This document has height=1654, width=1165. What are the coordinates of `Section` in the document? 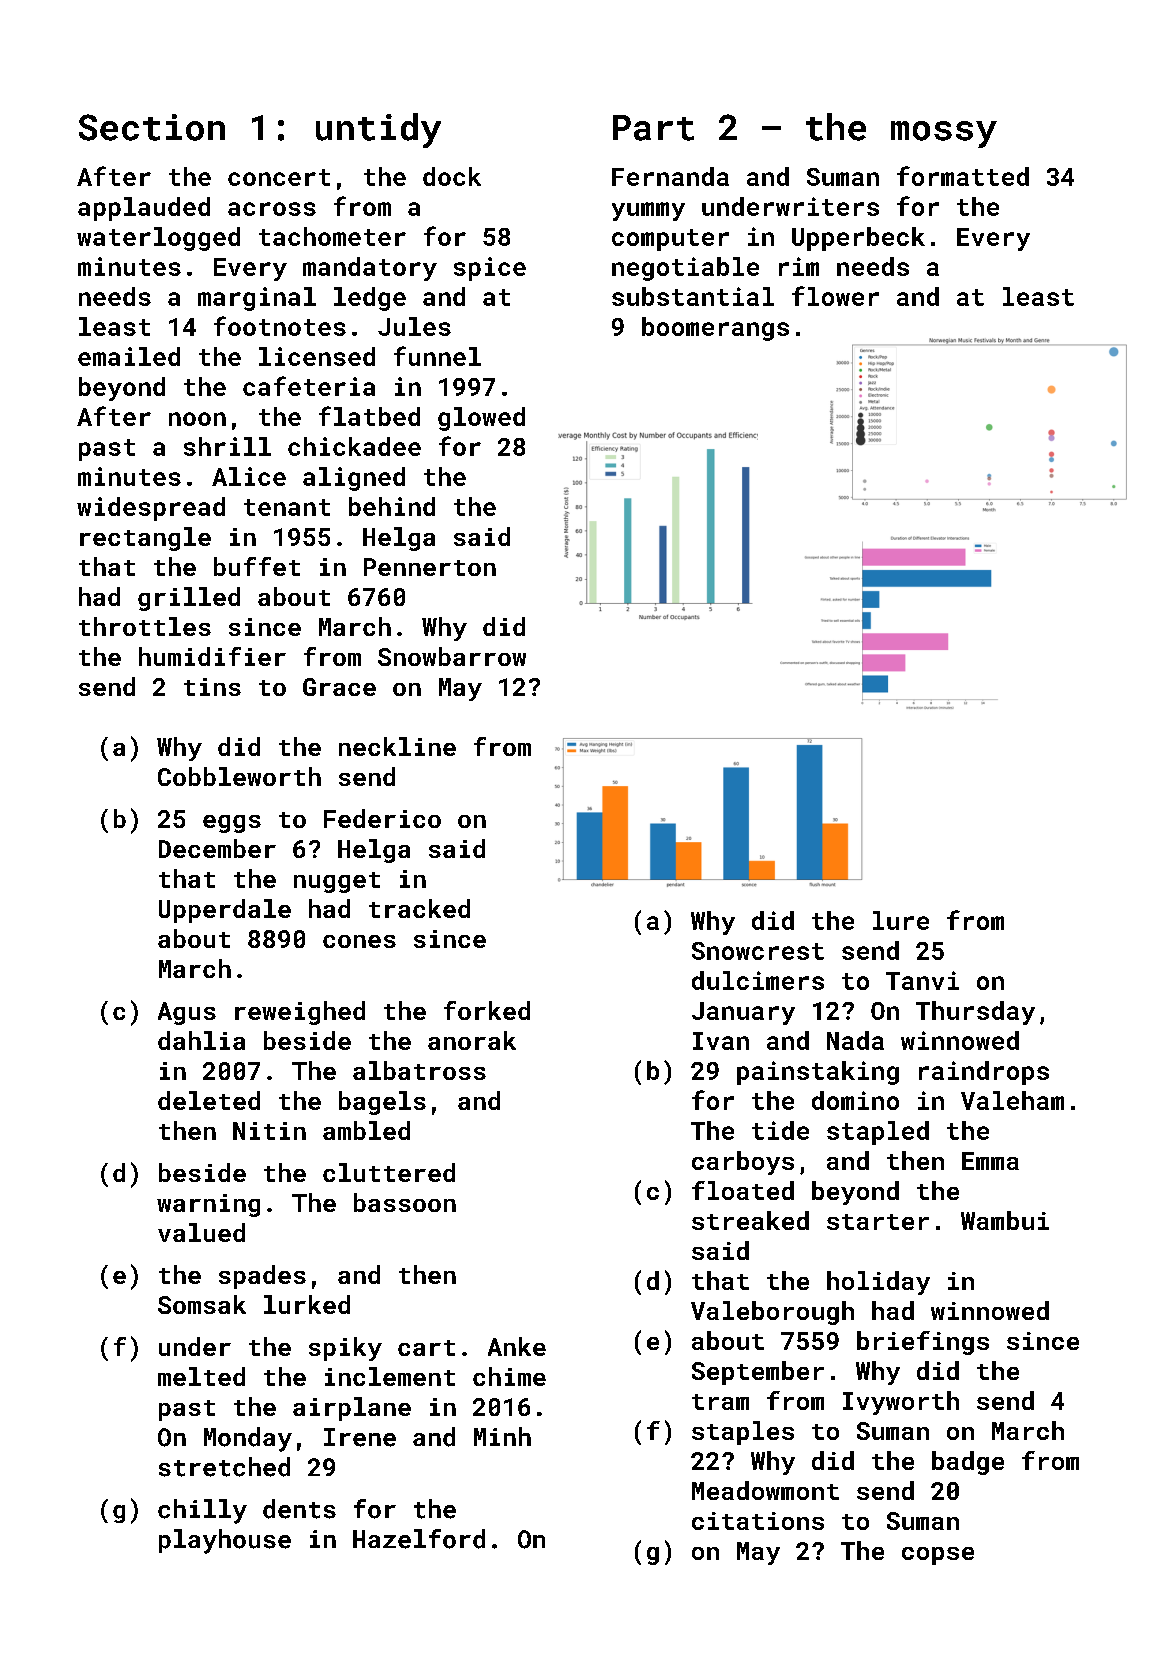 It's located at (152, 127).
